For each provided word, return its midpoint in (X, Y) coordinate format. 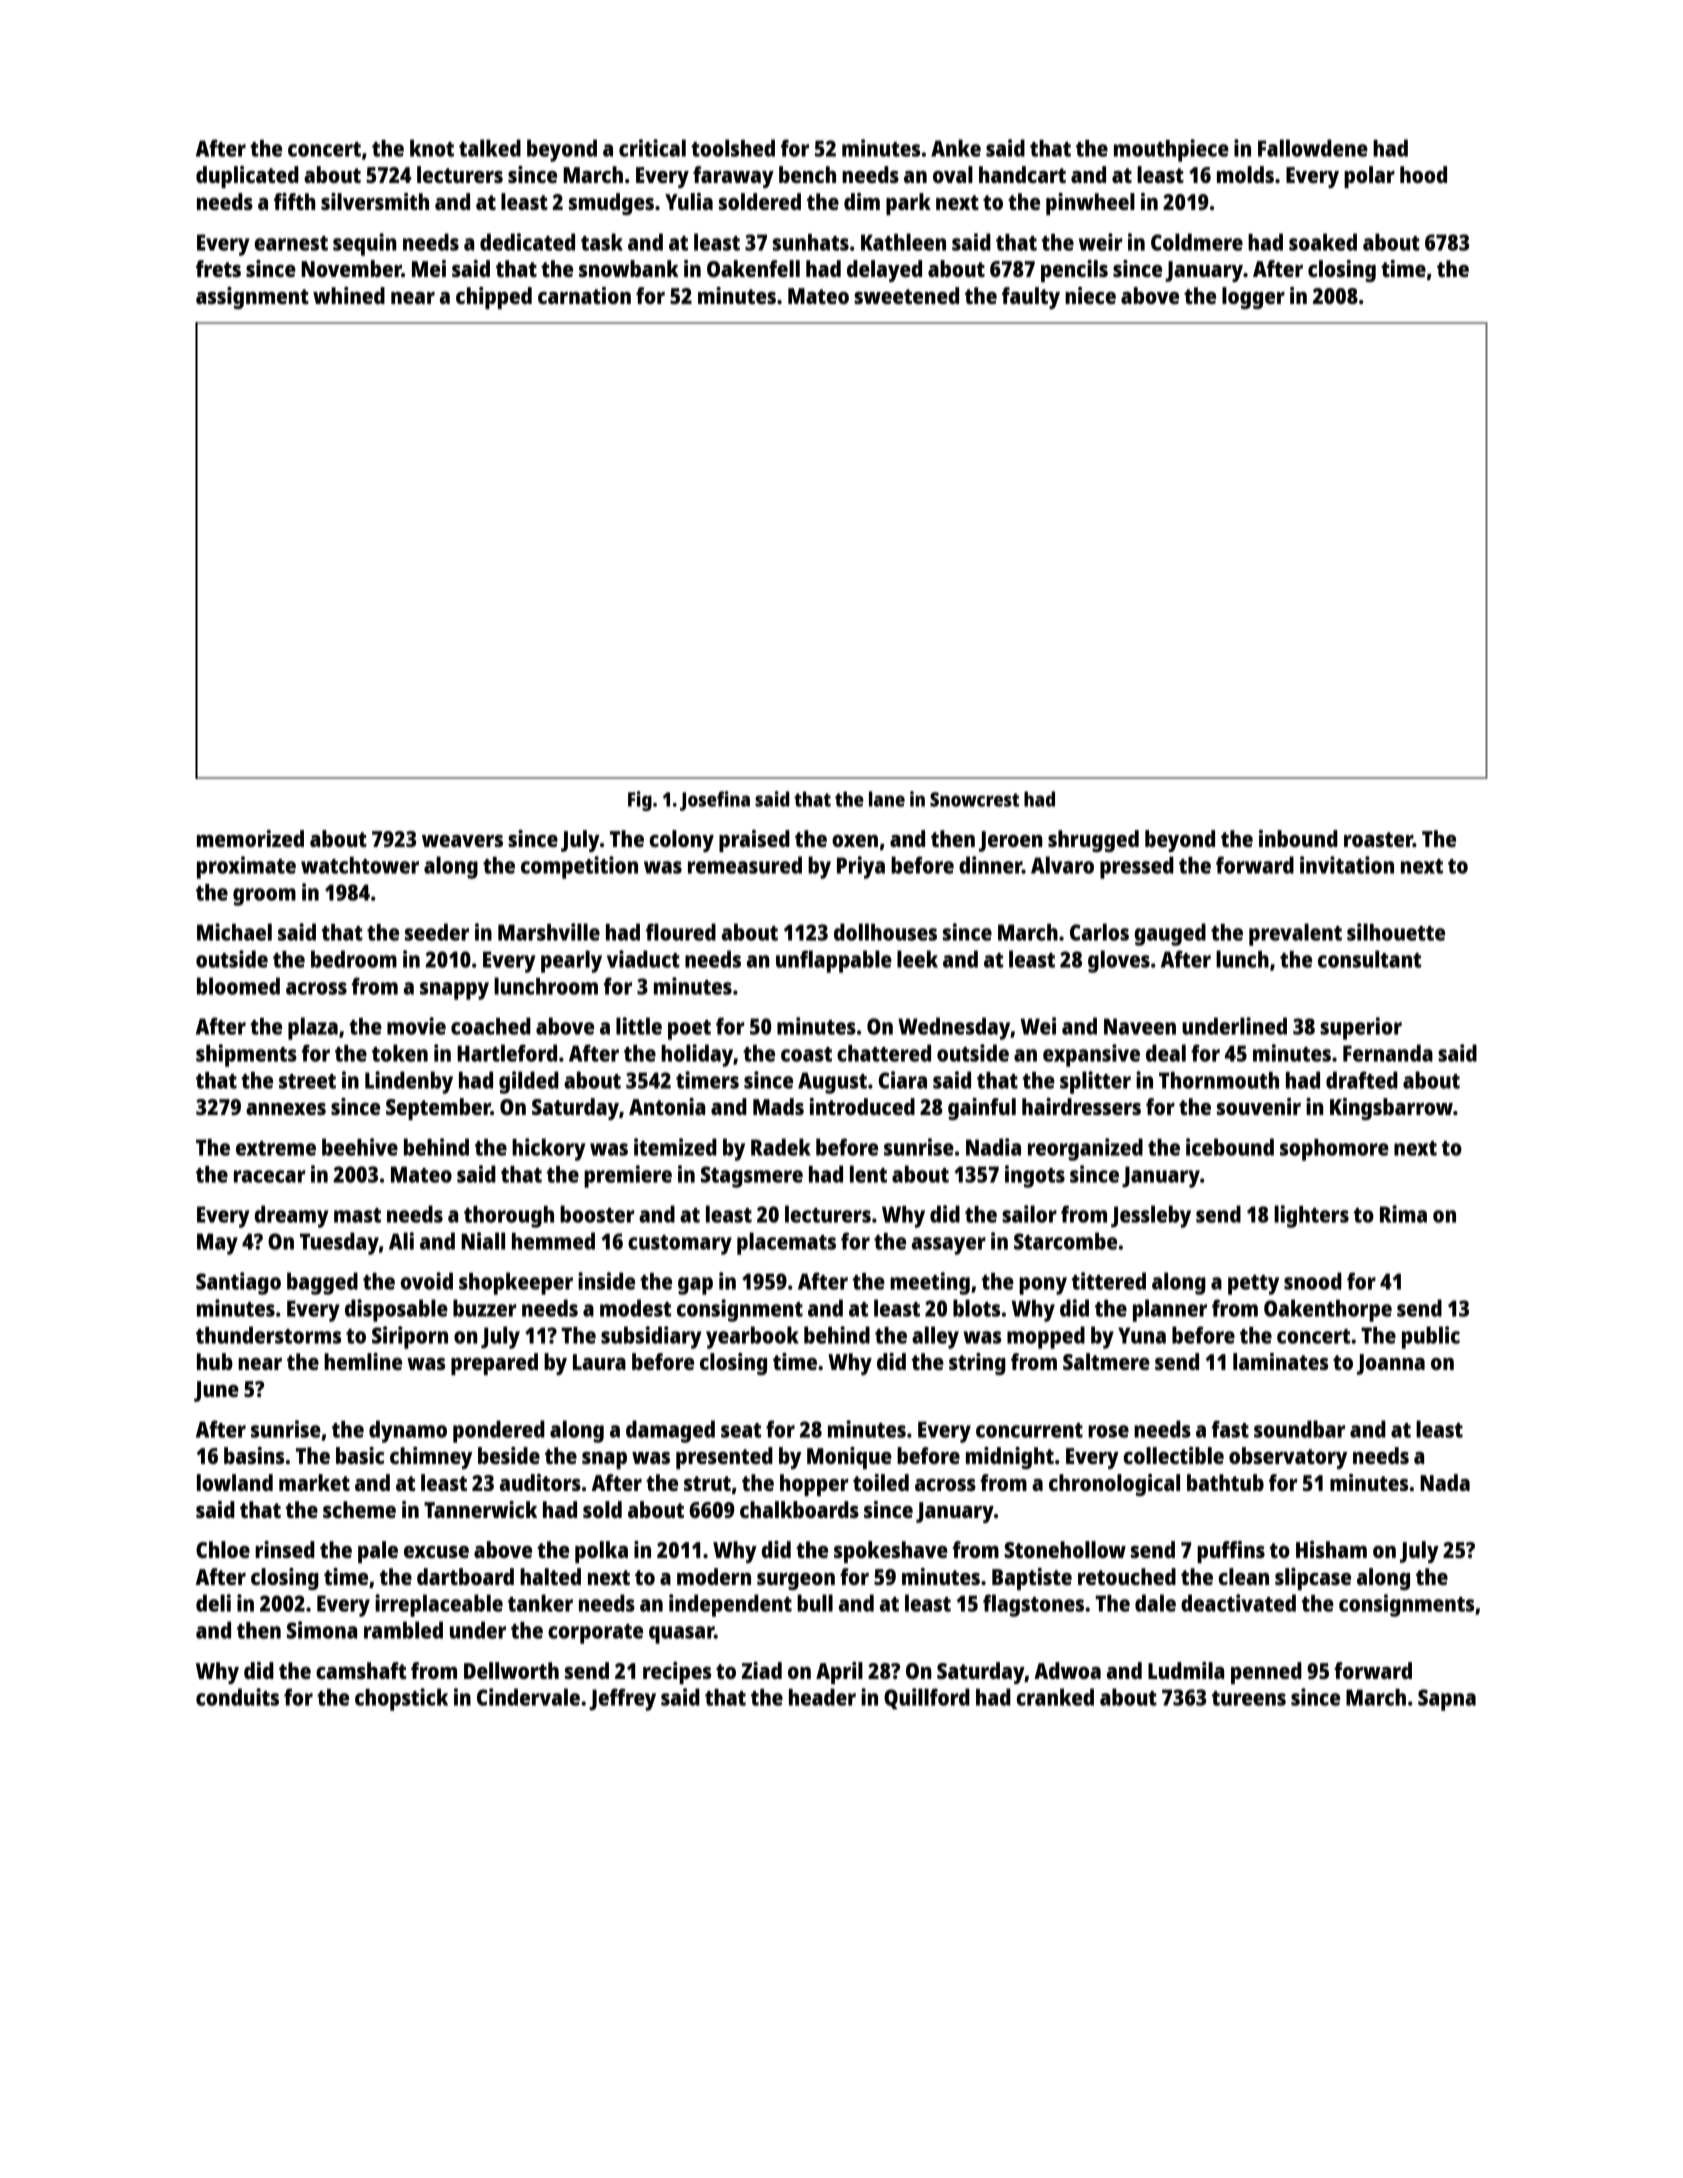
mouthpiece (1171, 150)
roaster (1378, 839)
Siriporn (410, 1337)
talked (490, 148)
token (400, 1053)
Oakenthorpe (1328, 1310)
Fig (640, 801)
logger (1253, 298)
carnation (584, 295)
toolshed (733, 148)
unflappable (834, 961)
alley (935, 1337)
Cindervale (528, 1697)
